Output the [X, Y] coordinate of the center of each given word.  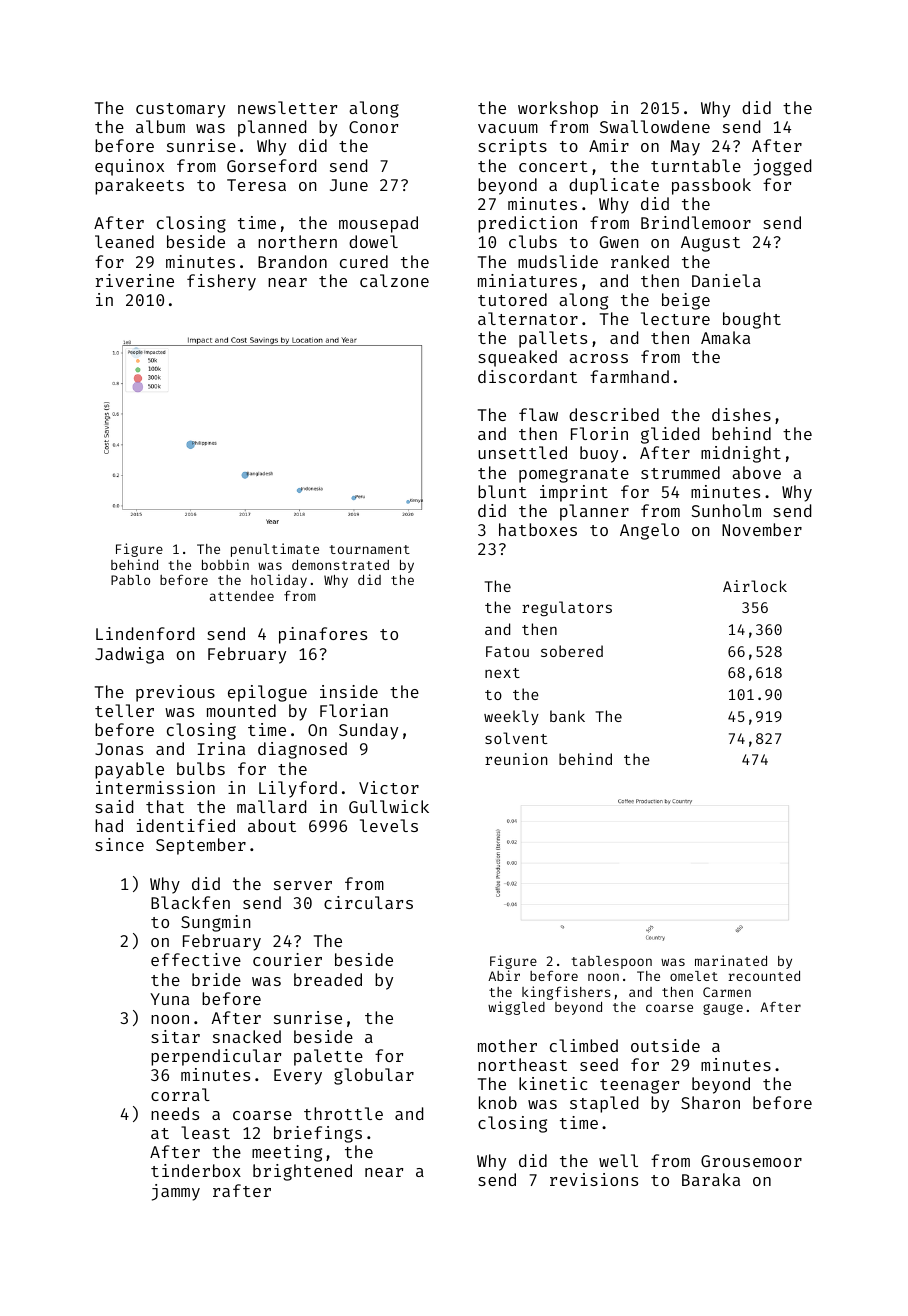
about [272, 825]
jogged [782, 167]
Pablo [130, 580]
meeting [287, 1153]
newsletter [287, 107]
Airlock [755, 586]
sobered [572, 651]
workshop [558, 109]
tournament [369, 549]
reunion [516, 759]
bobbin [225, 564]
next [502, 673]
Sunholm [726, 510]
